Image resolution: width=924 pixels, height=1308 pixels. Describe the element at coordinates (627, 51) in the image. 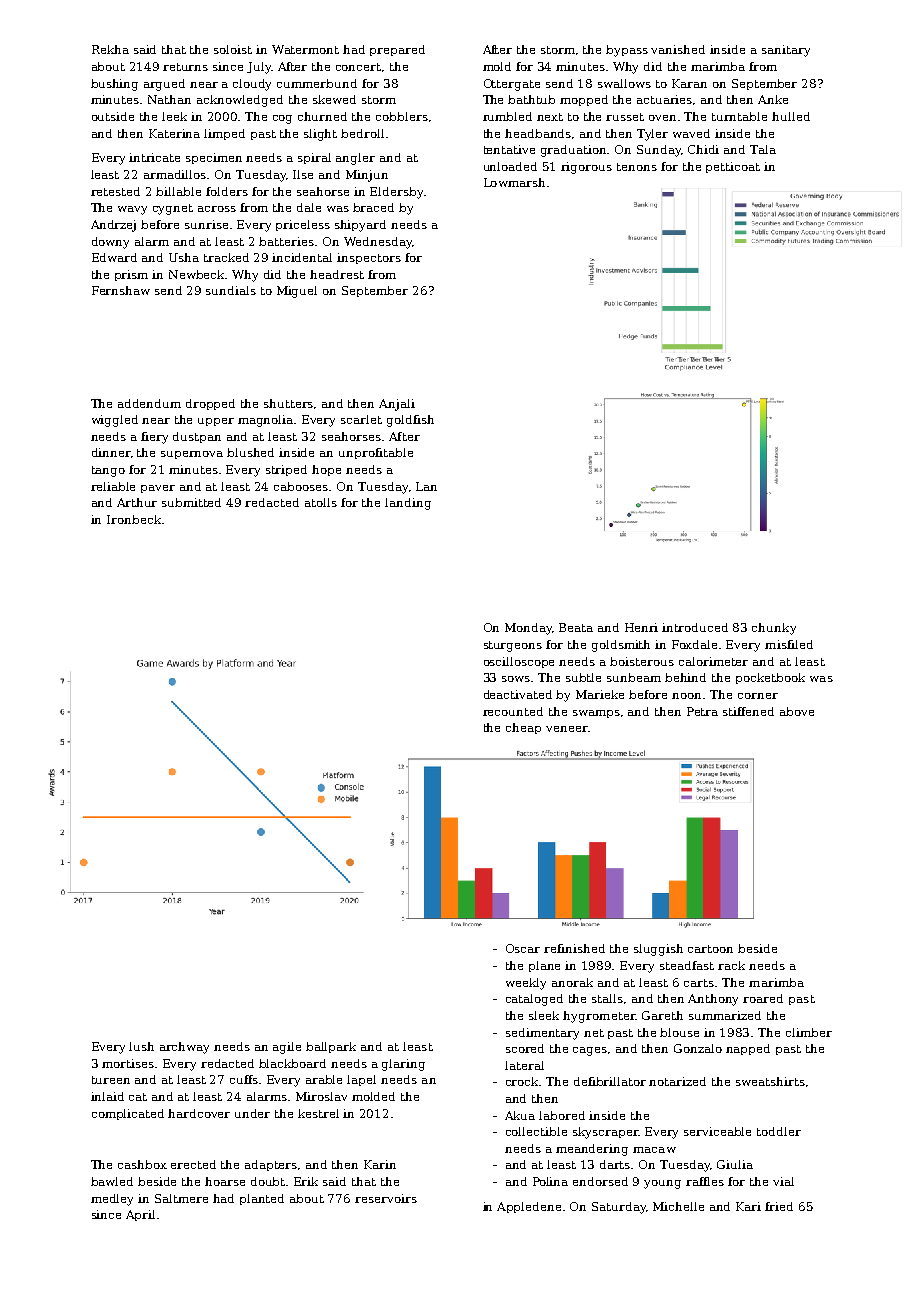

I see `bypass` at that location.
